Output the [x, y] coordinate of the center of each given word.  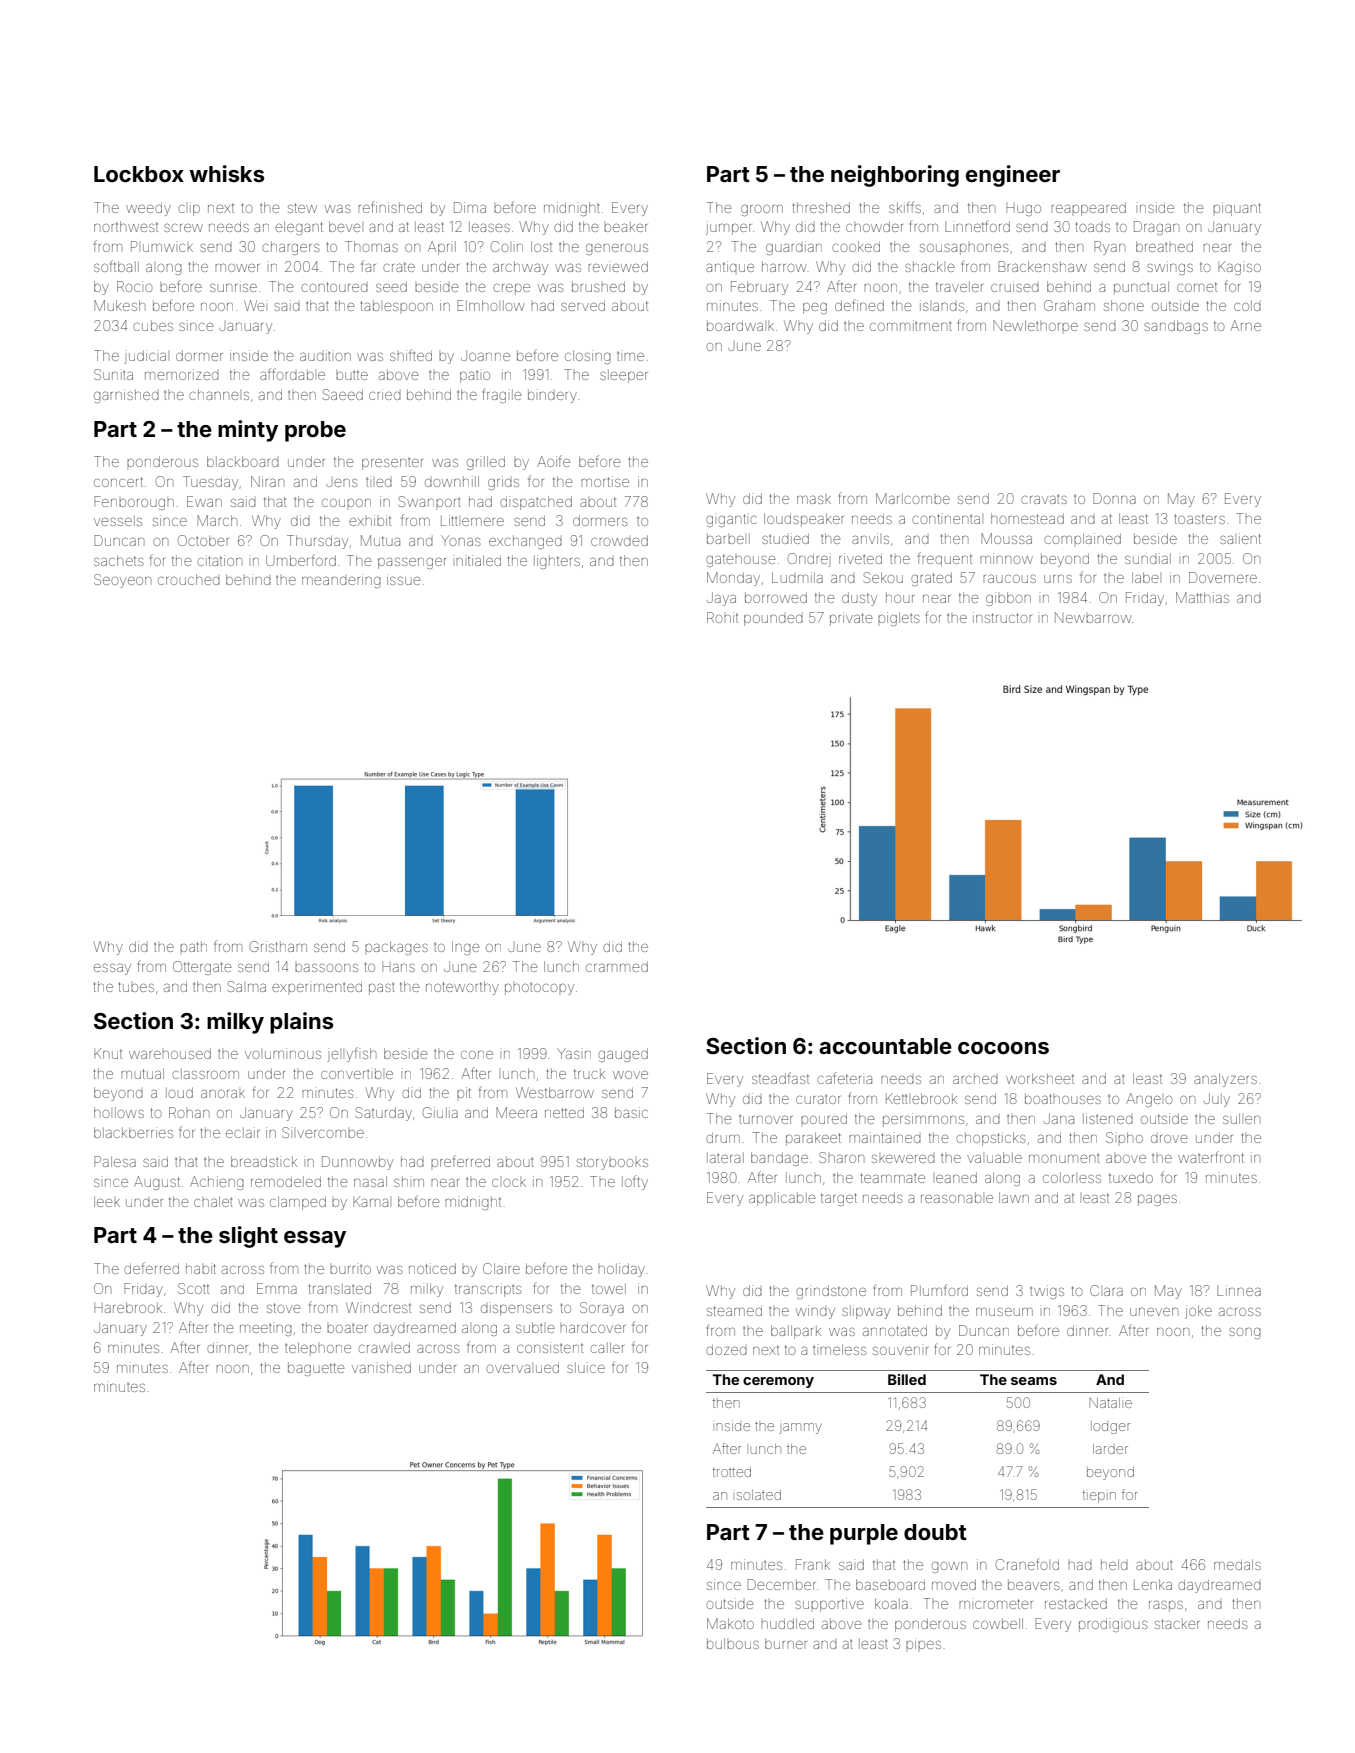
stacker [1177, 1623]
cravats [1044, 499]
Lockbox [139, 174]
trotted [732, 1472]
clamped [298, 1203]
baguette [316, 1369]
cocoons [1003, 1048]
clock [509, 1183]
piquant [1237, 209]
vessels [118, 520]
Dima [470, 207]
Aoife [553, 461]
